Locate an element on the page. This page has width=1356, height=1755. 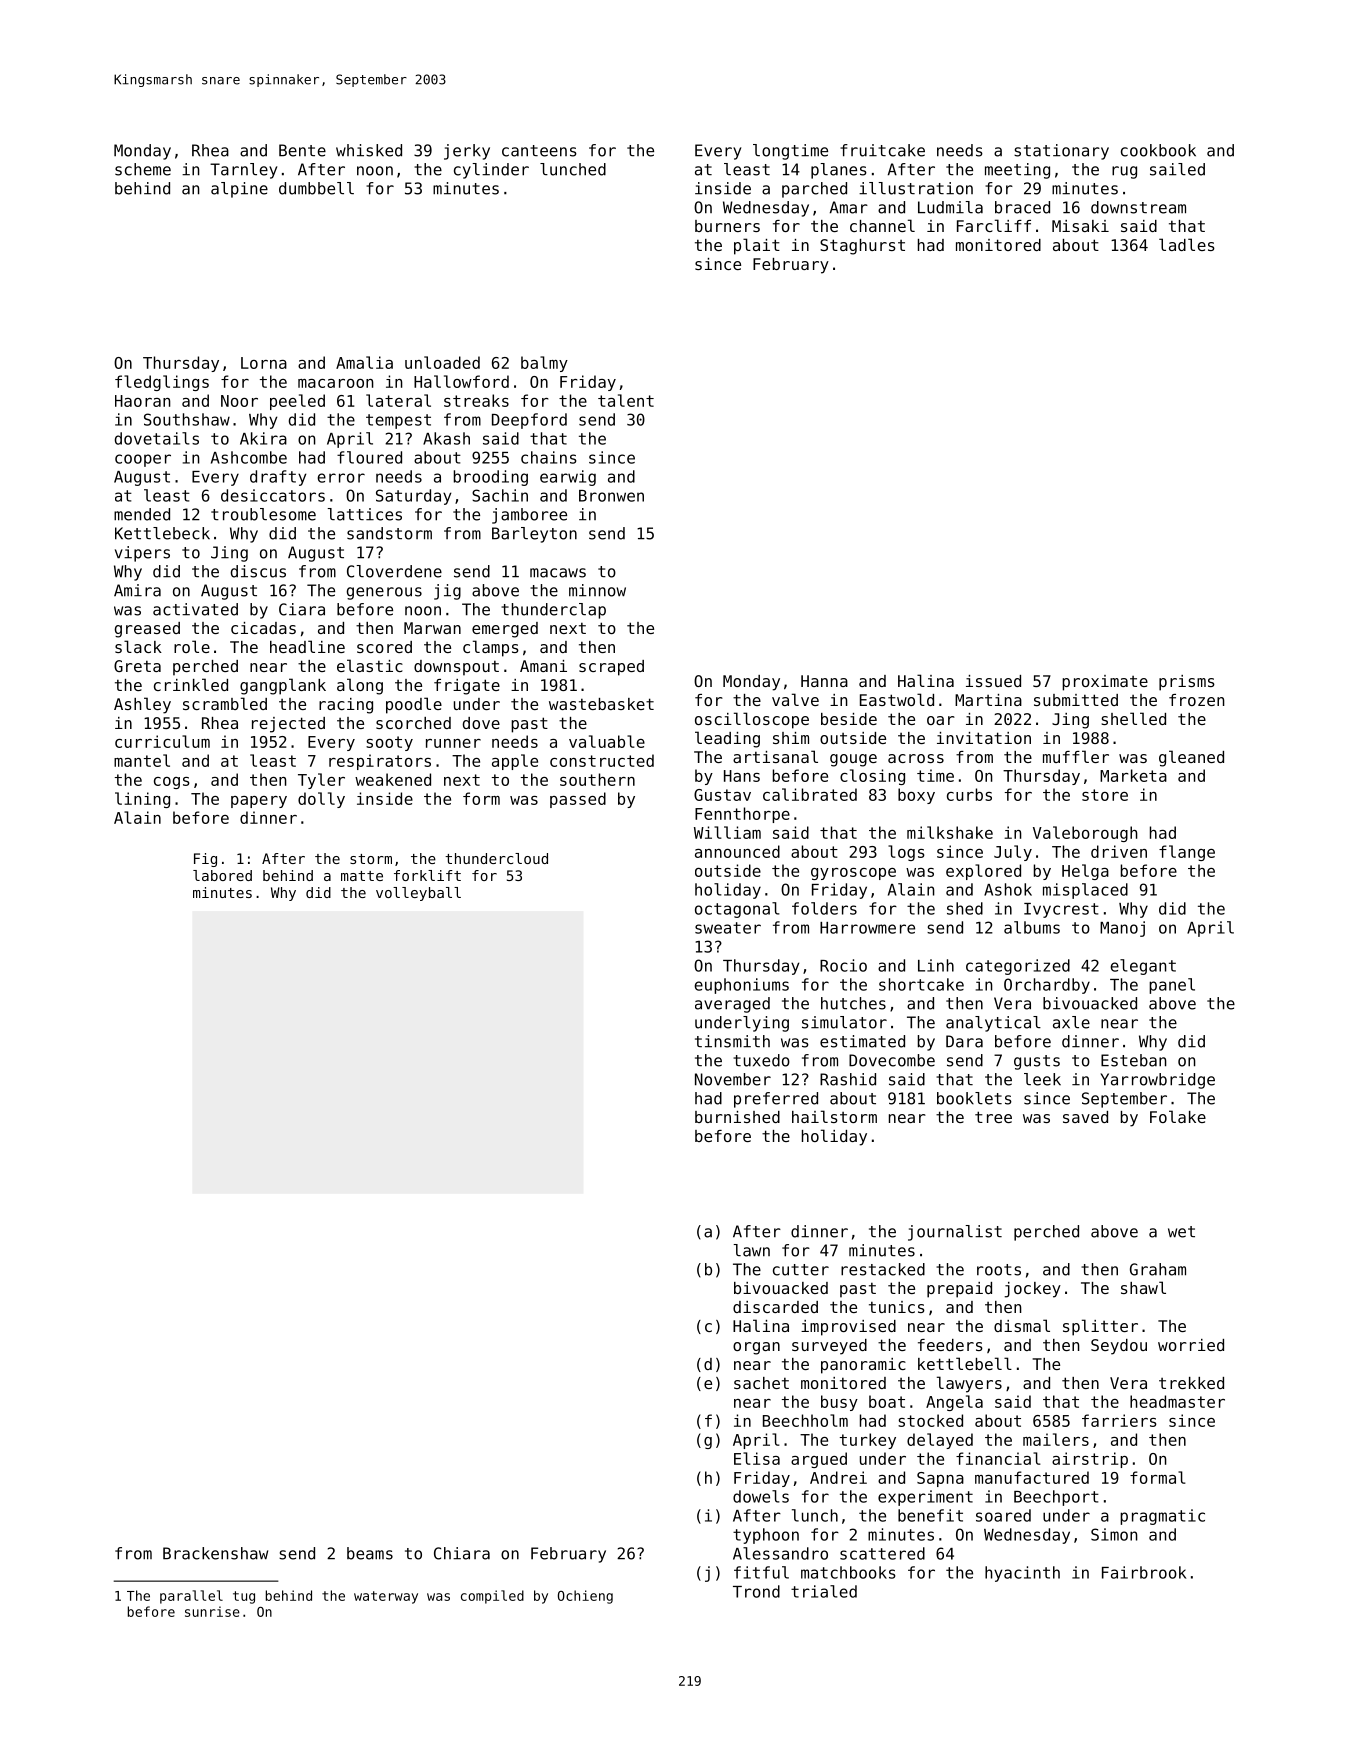
Haoran is located at coordinates (143, 401).
